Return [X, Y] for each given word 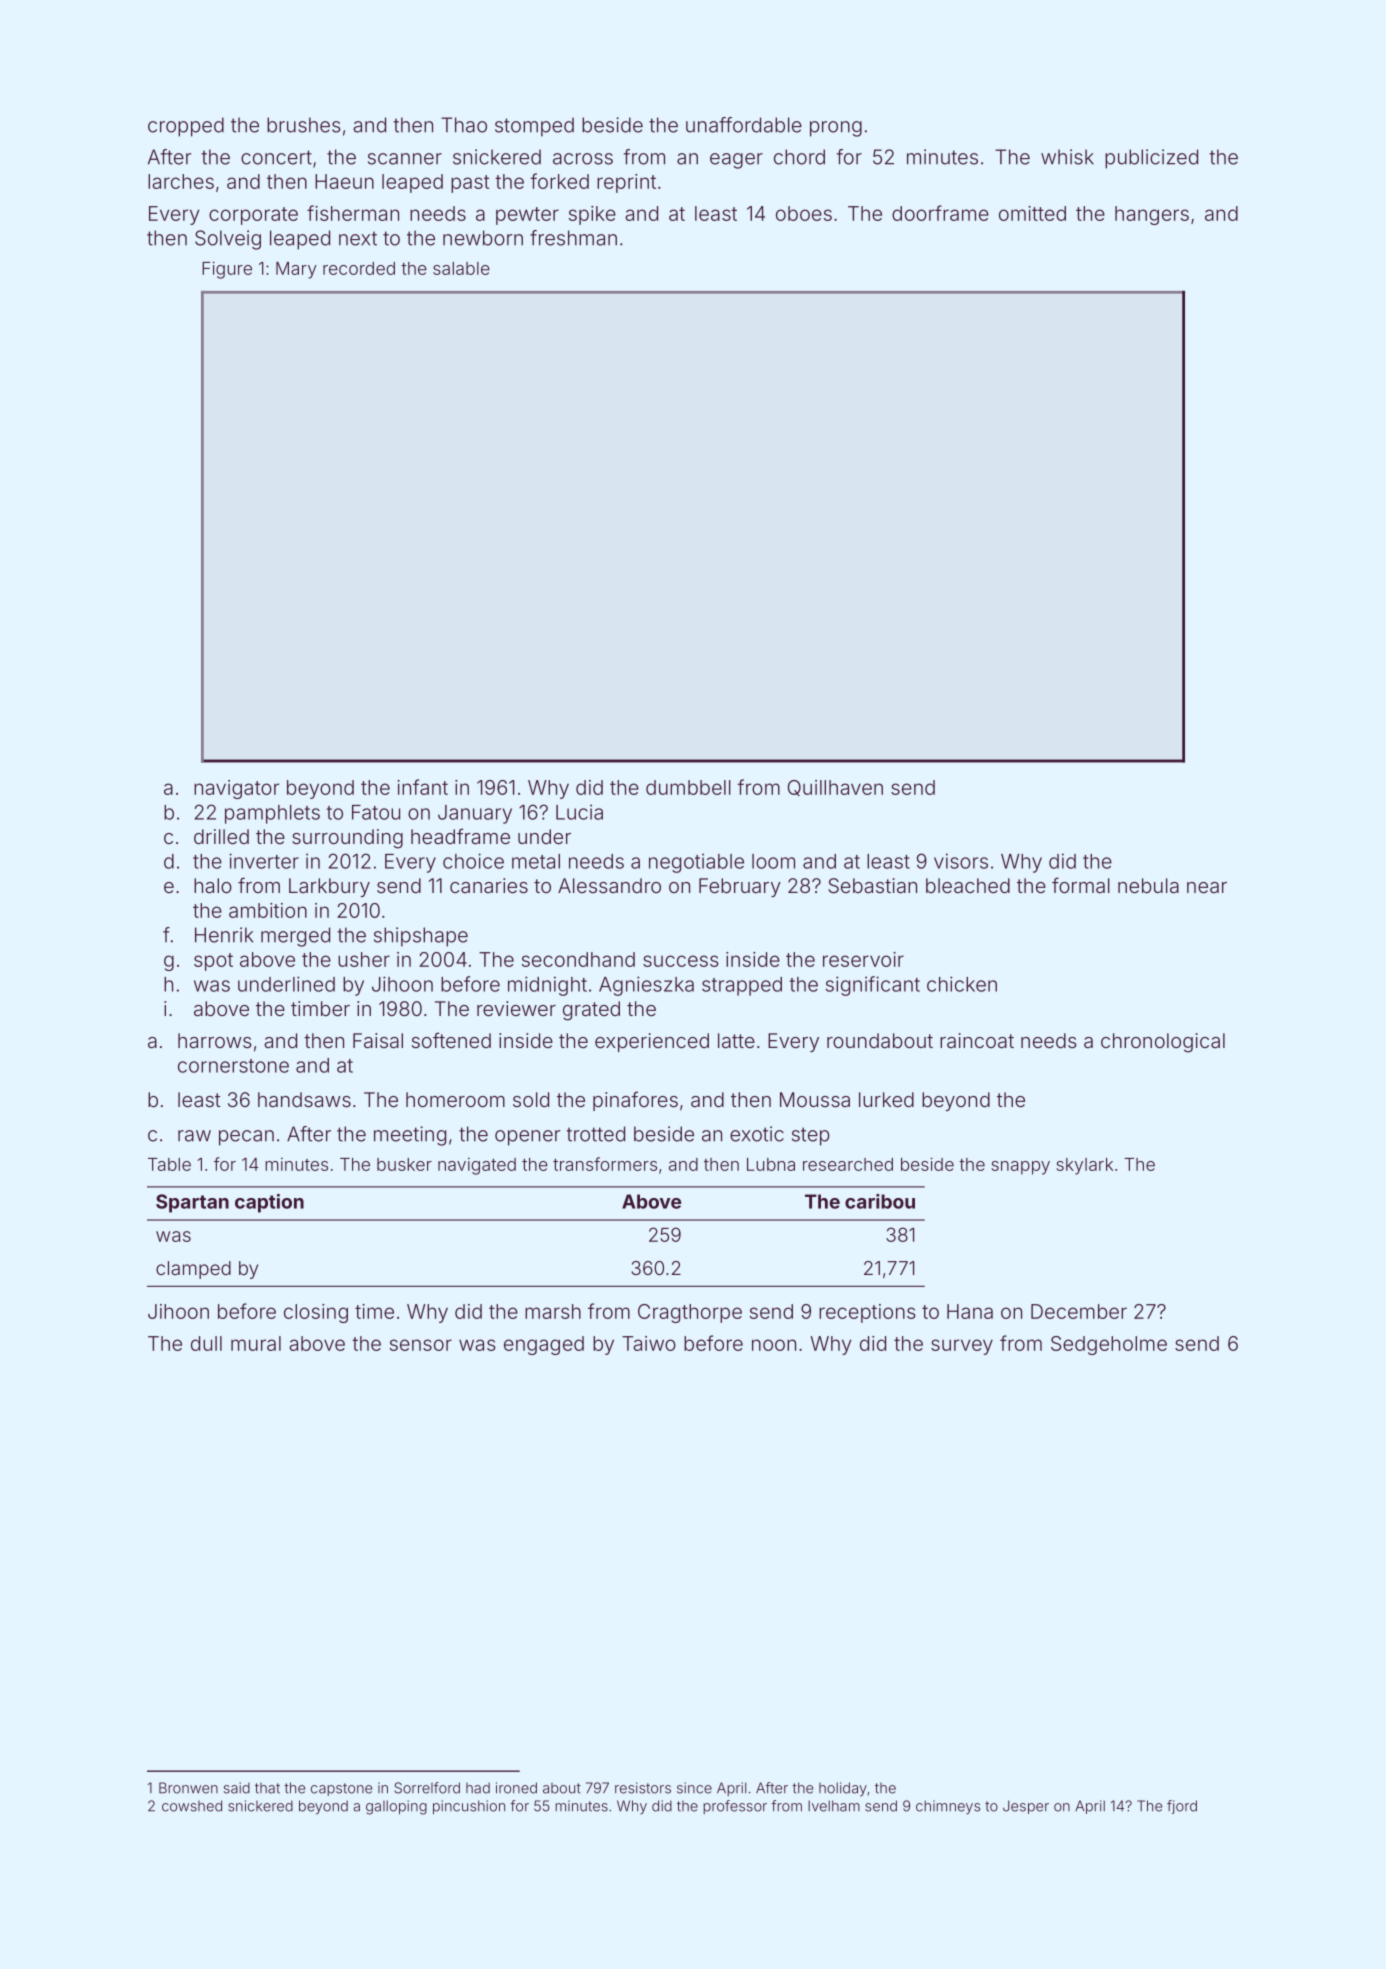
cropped [186, 127]
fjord [1182, 1807]
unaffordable [744, 125]
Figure [227, 270]
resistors [643, 1788]
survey [962, 1347]
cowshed [192, 1806]
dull [206, 1343]
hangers [1152, 215]
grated [591, 1011]
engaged [544, 1345]
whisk [1067, 157]
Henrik [224, 935]
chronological [1163, 1043]
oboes [804, 213]
